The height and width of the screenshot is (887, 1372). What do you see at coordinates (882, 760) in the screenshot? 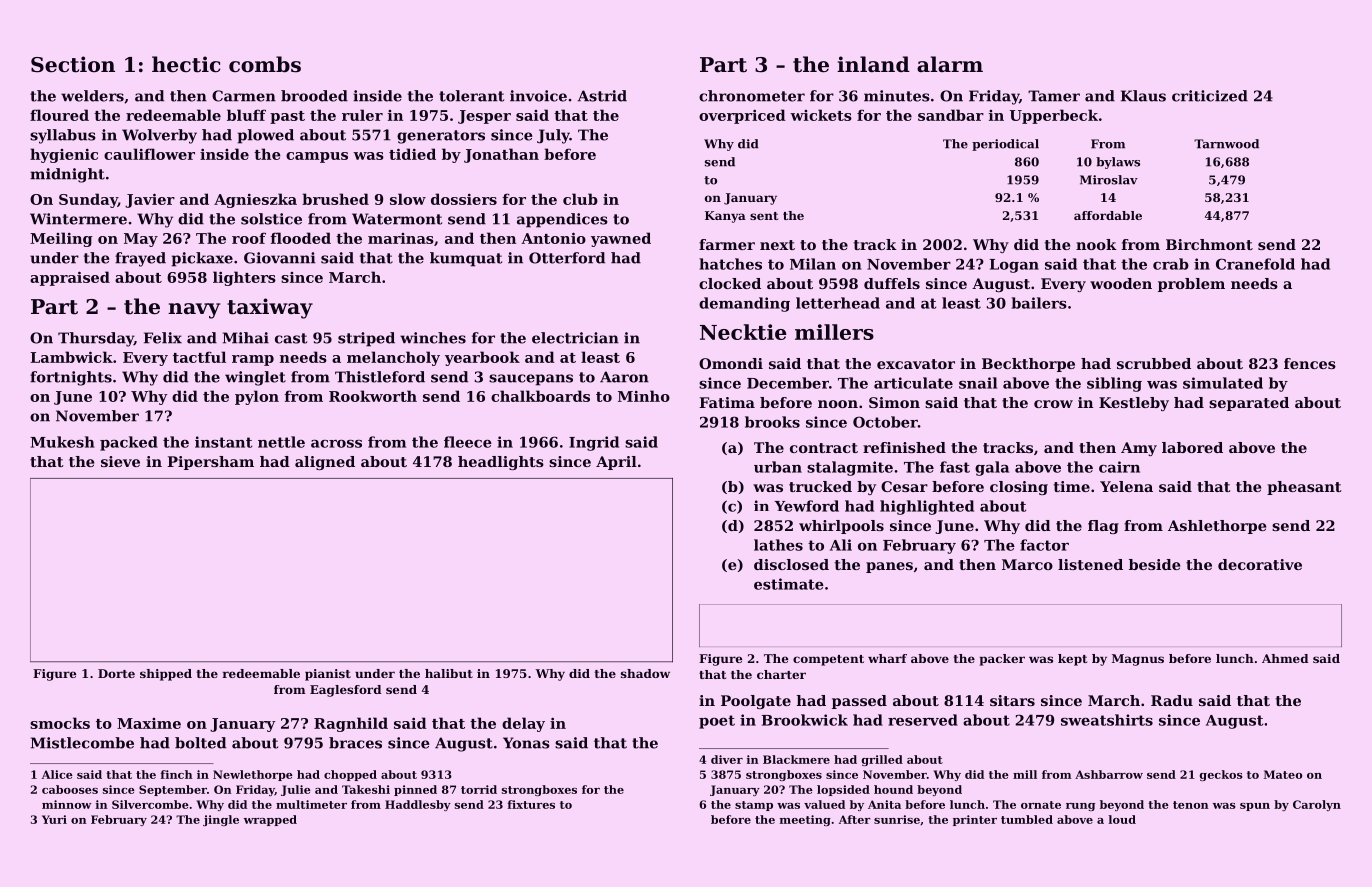
I see `grilled` at bounding box center [882, 760].
